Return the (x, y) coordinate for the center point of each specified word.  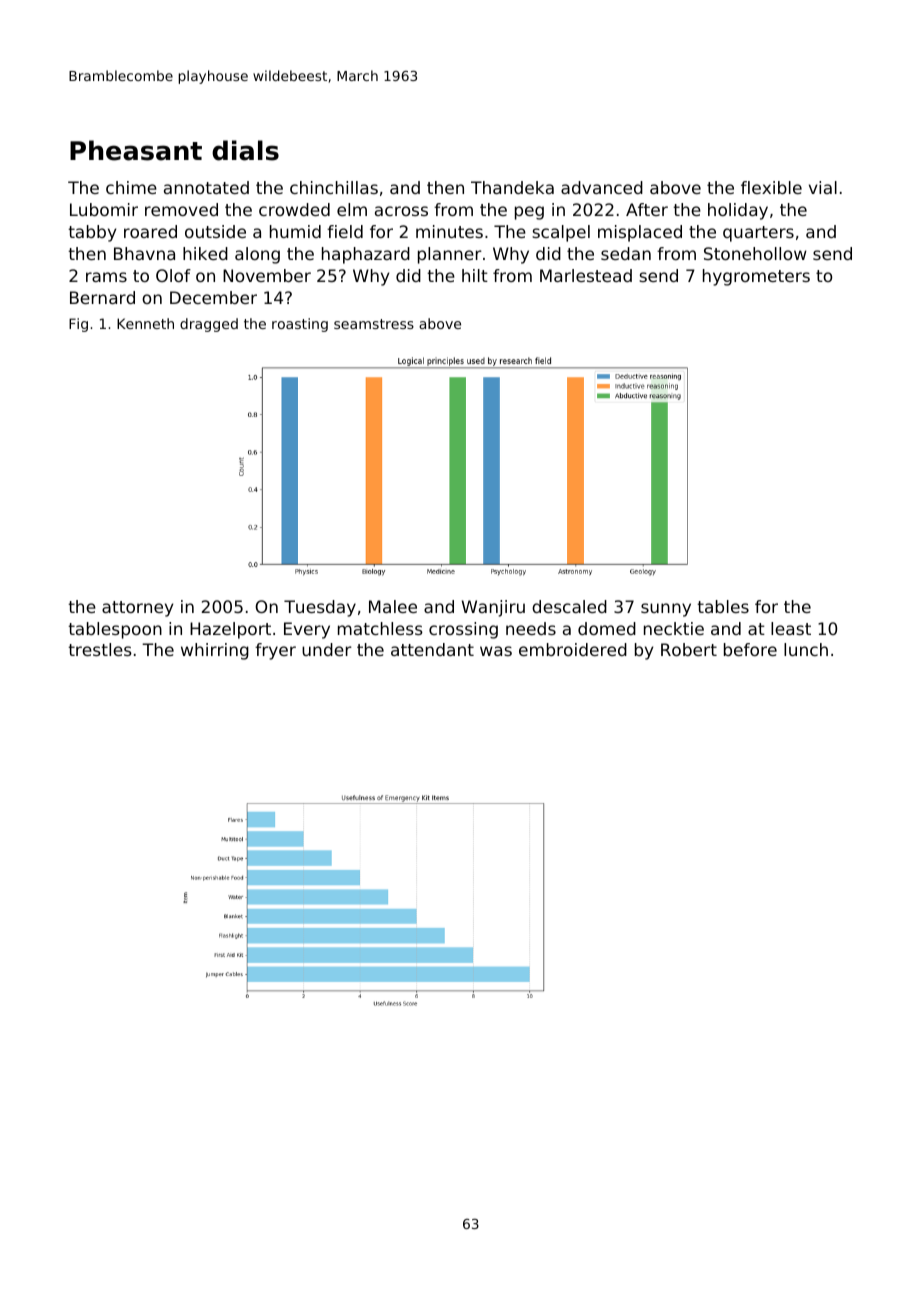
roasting (300, 325)
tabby (92, 233)
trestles (100, 649)
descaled (569, 606)
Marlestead (586, 275)
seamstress (374, 324)
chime (131, 187)
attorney (137, 609)
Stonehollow (755, 253)
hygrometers (756, 277)
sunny (666, 610)
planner (450, 255)
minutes (449, 231)
